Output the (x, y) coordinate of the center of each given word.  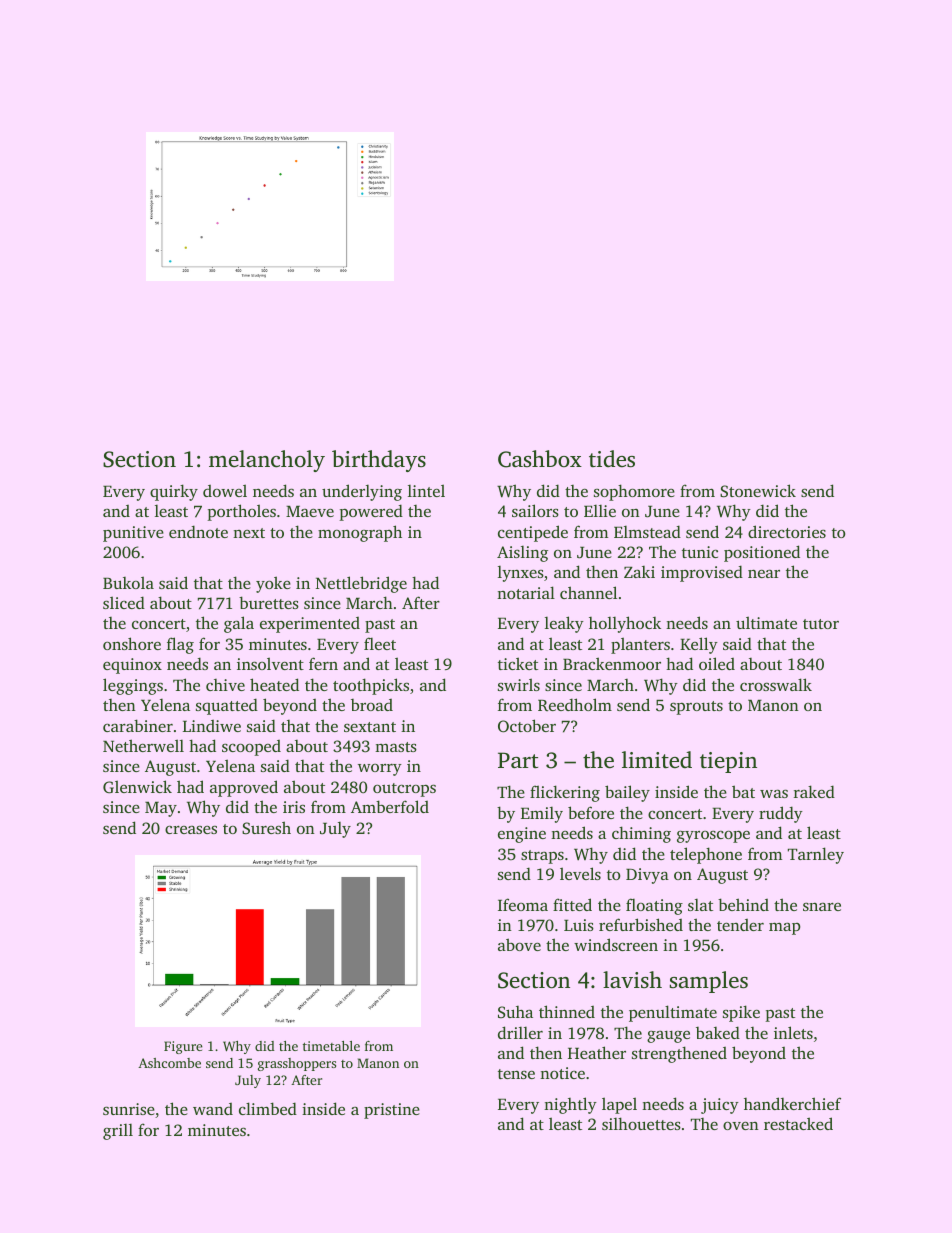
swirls (519, 684)
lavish (632, 980)
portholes (241, 512)
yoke (273, 584)
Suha (515, 1012)
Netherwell (143, 745)
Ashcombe (169, 1063)
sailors (535, 510)
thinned (567, 1011)
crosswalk (776, 684)
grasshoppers (297, 1064)
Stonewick (758, 491)
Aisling (522, 554)
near (764, 574)
